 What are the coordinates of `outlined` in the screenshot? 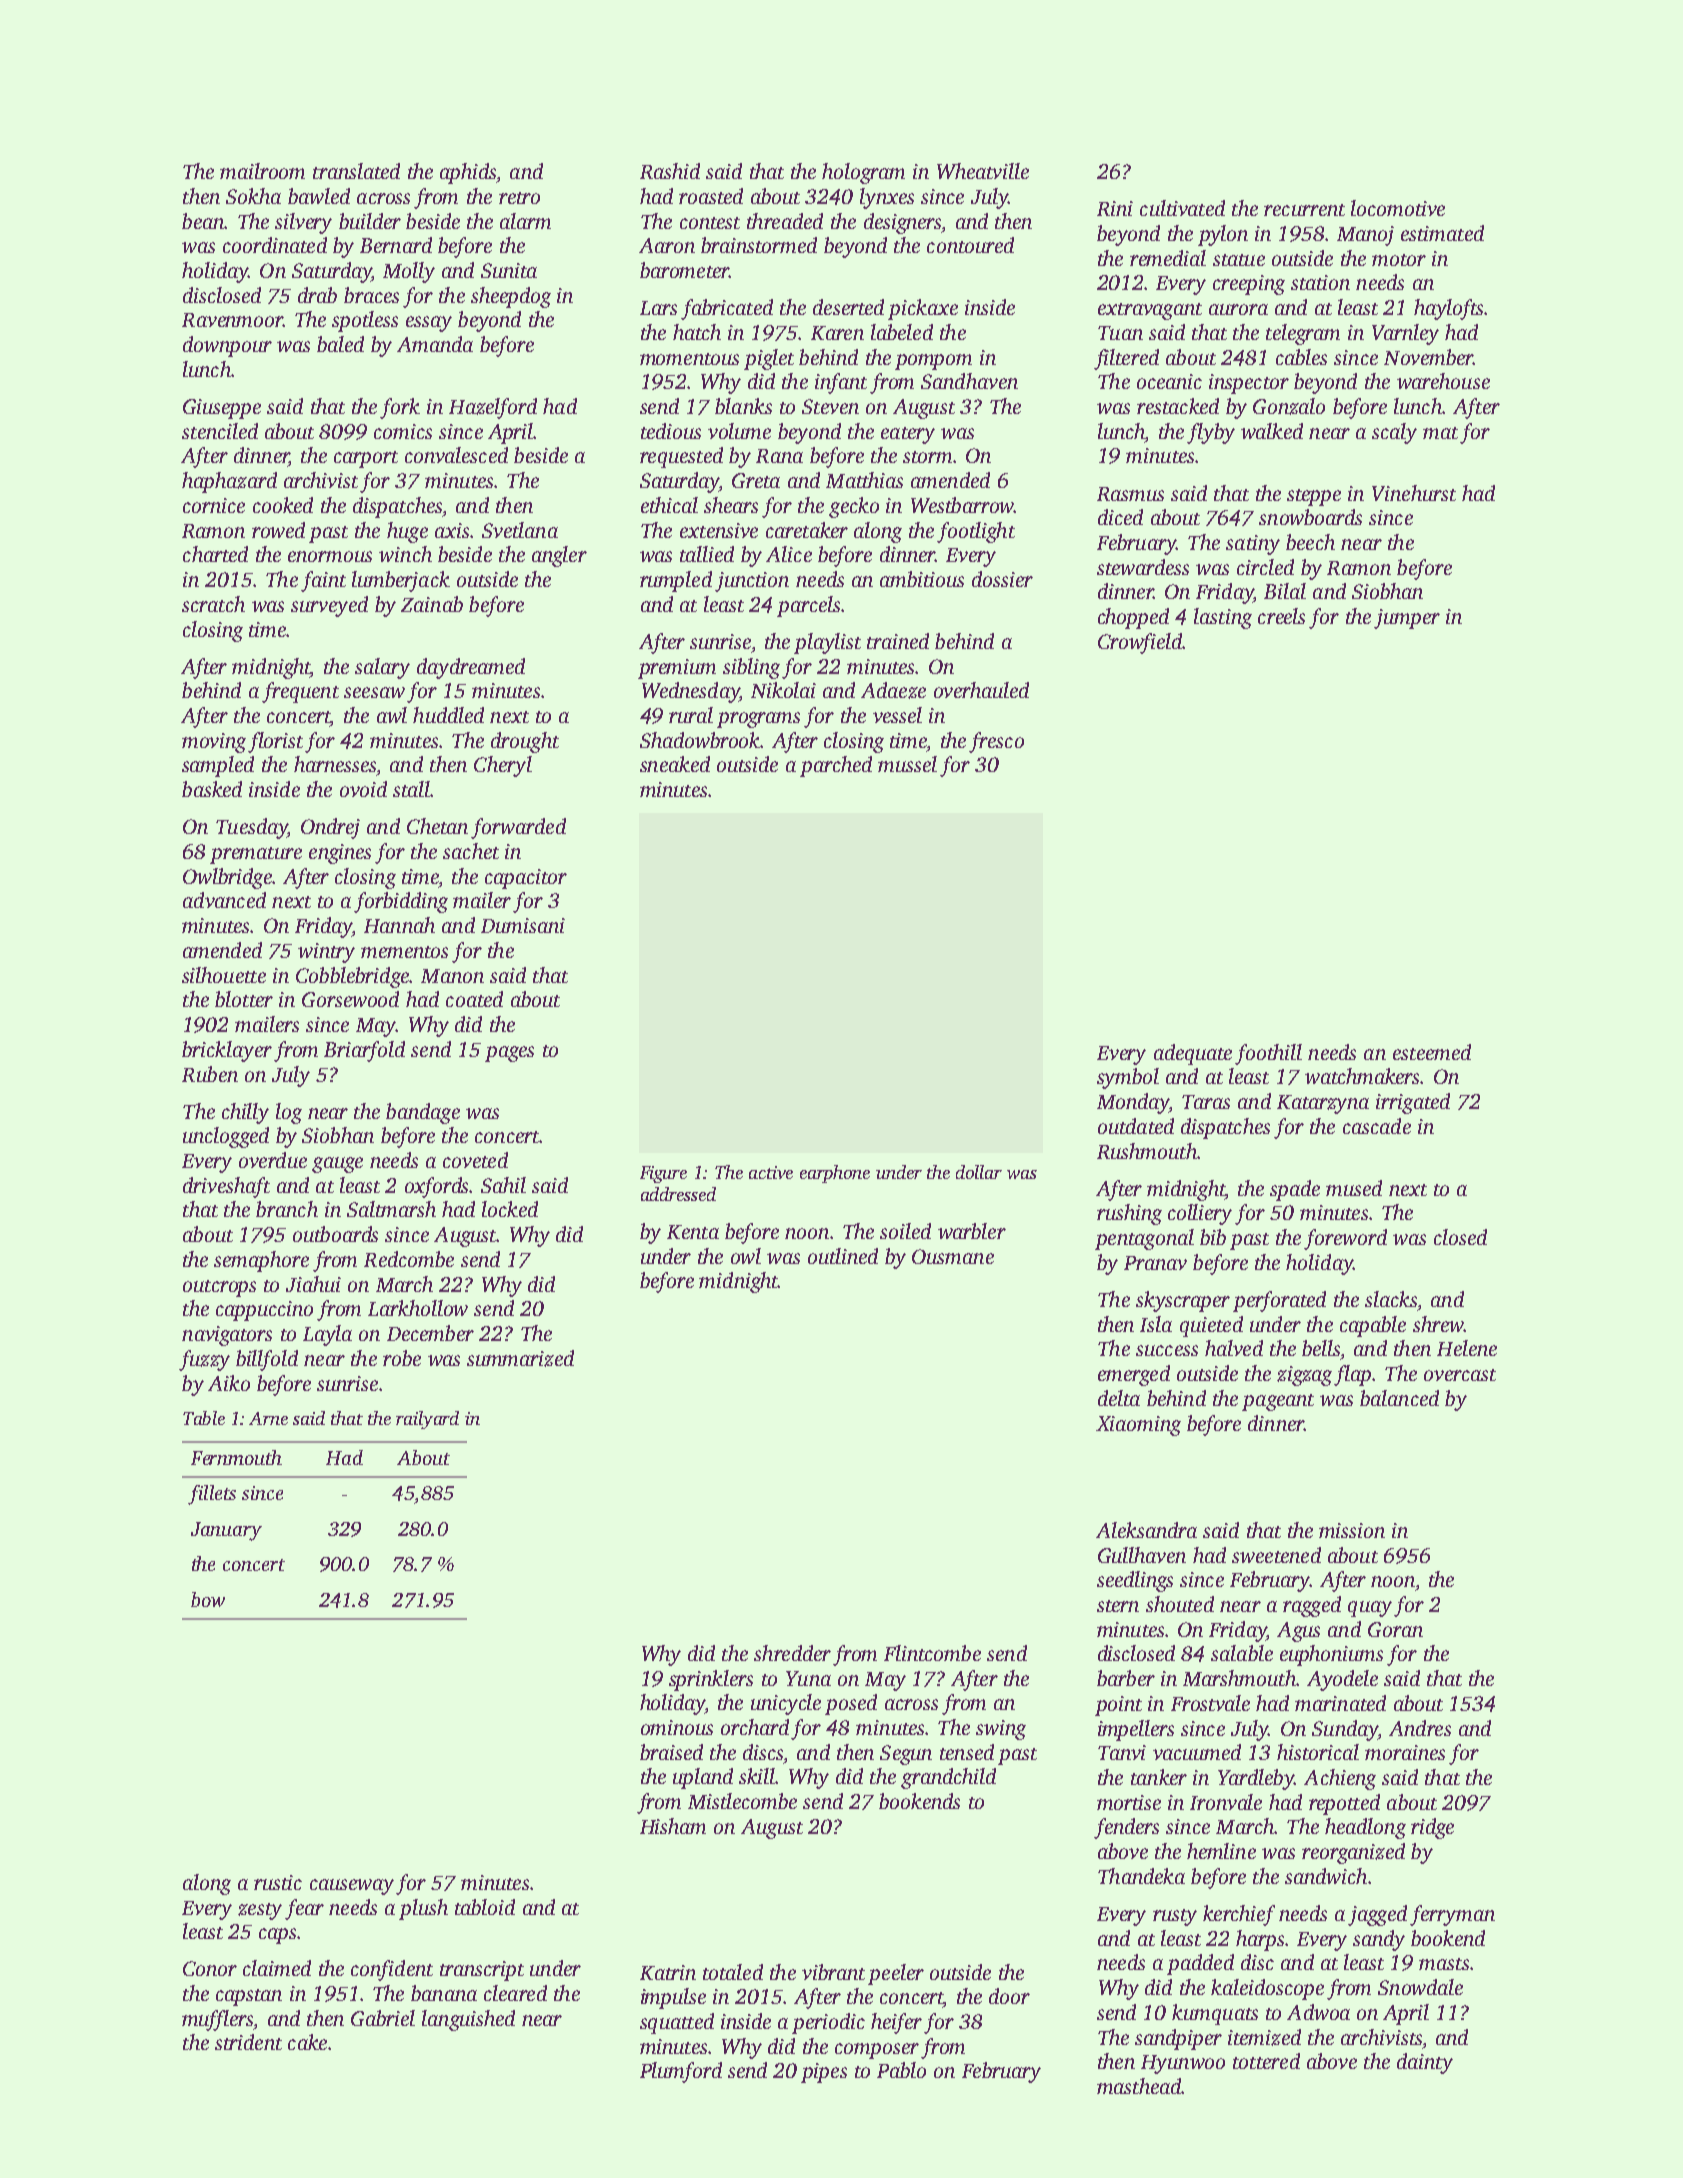 It's located at (843, 1256).
